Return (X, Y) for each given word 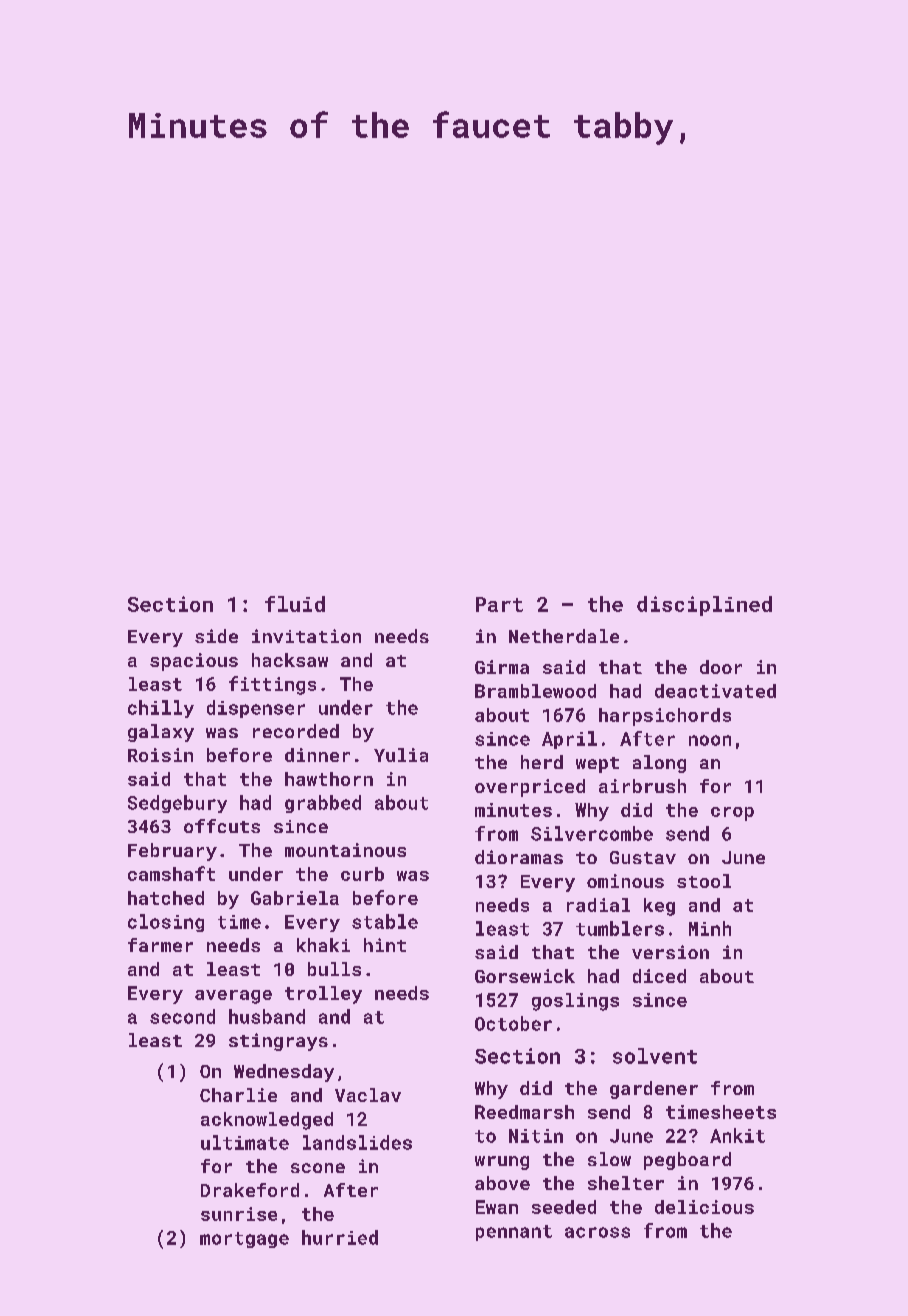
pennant (514, 1233)
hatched (166, 898)
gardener (654, 1090)
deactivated (715, 691)
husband (267, 1016)
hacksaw (290, 660)
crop (732, 814)
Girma (502, 667)
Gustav (643, 857)
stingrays (278, 1042)
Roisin (160, 755)
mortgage (244, 1240)
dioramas (519, 857)
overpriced (530, 788)
